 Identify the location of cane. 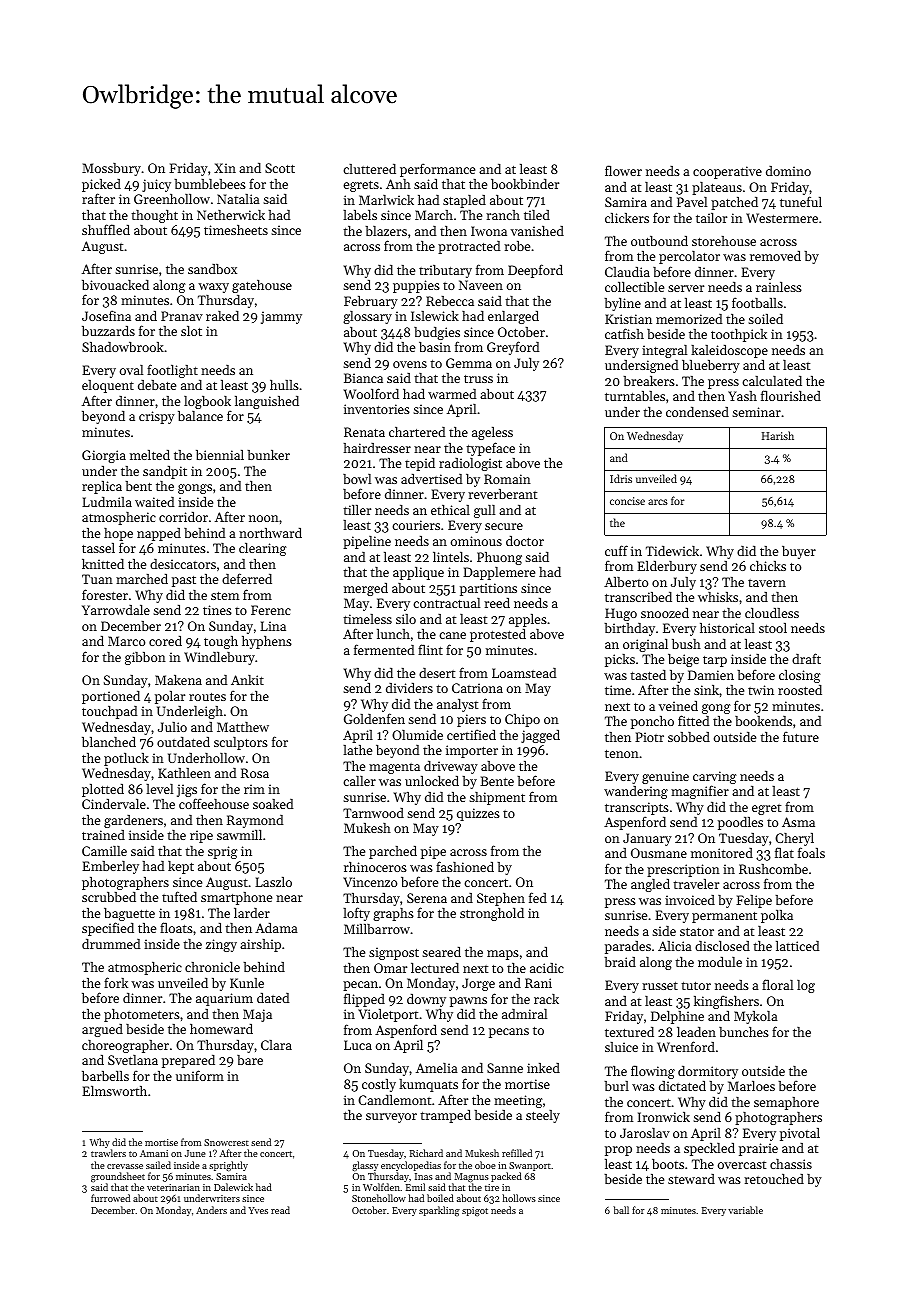
(452, 635).
